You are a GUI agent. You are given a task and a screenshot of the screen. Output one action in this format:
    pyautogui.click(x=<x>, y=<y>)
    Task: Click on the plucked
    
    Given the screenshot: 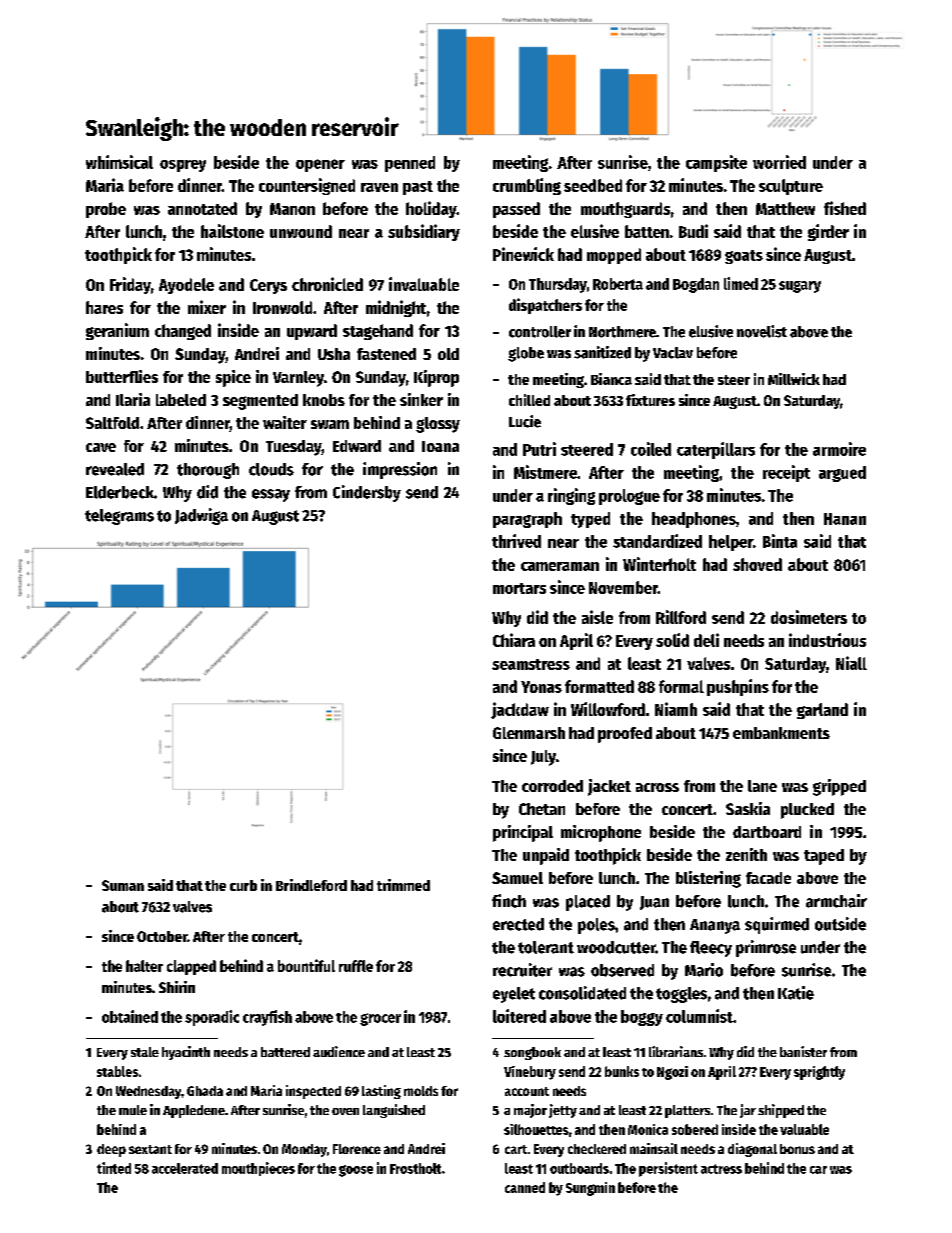 What is the action you would take?
    pyautogui.click(x=807, y=811)
